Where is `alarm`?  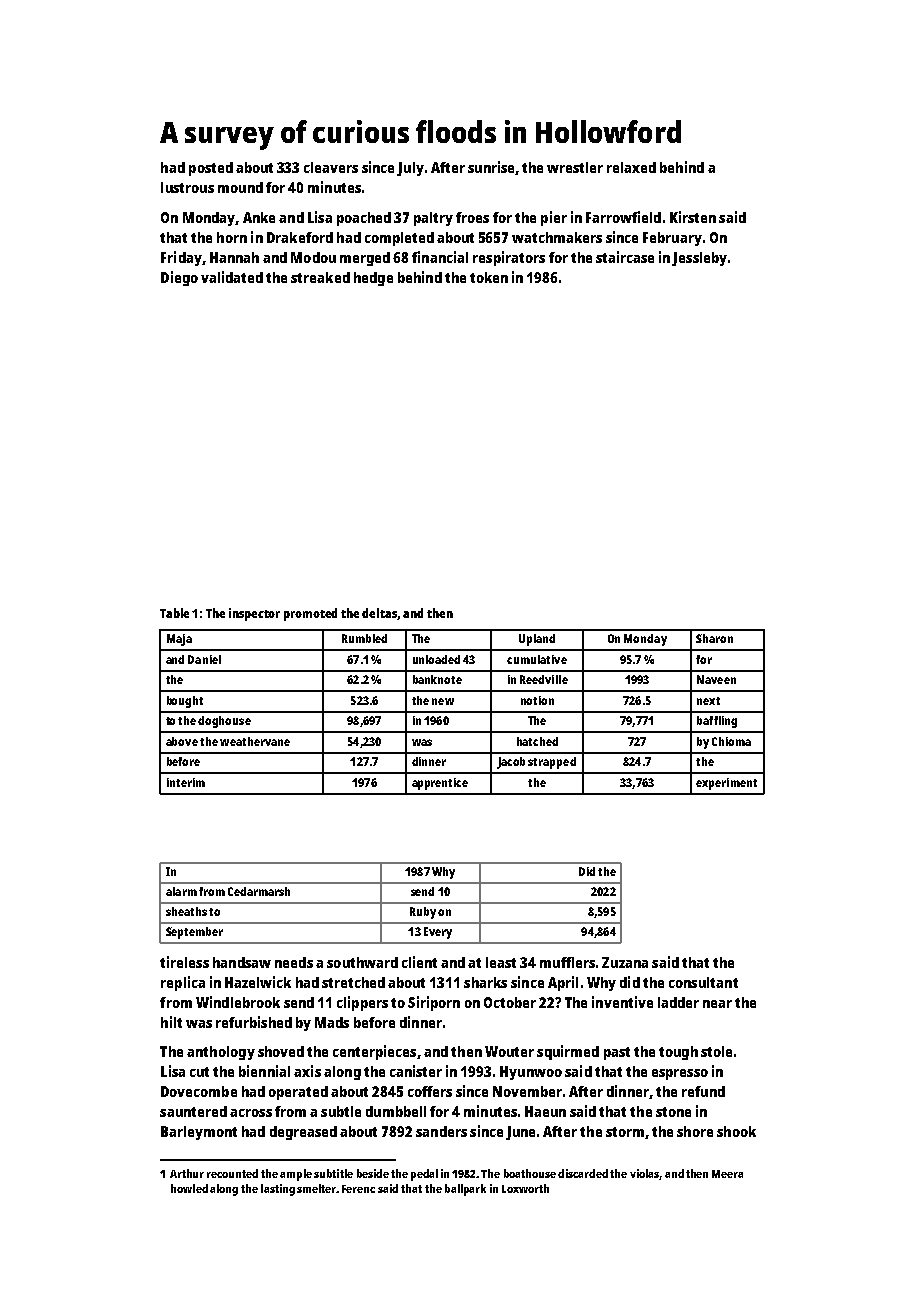
alarm is located at coordinates (181, 891).
